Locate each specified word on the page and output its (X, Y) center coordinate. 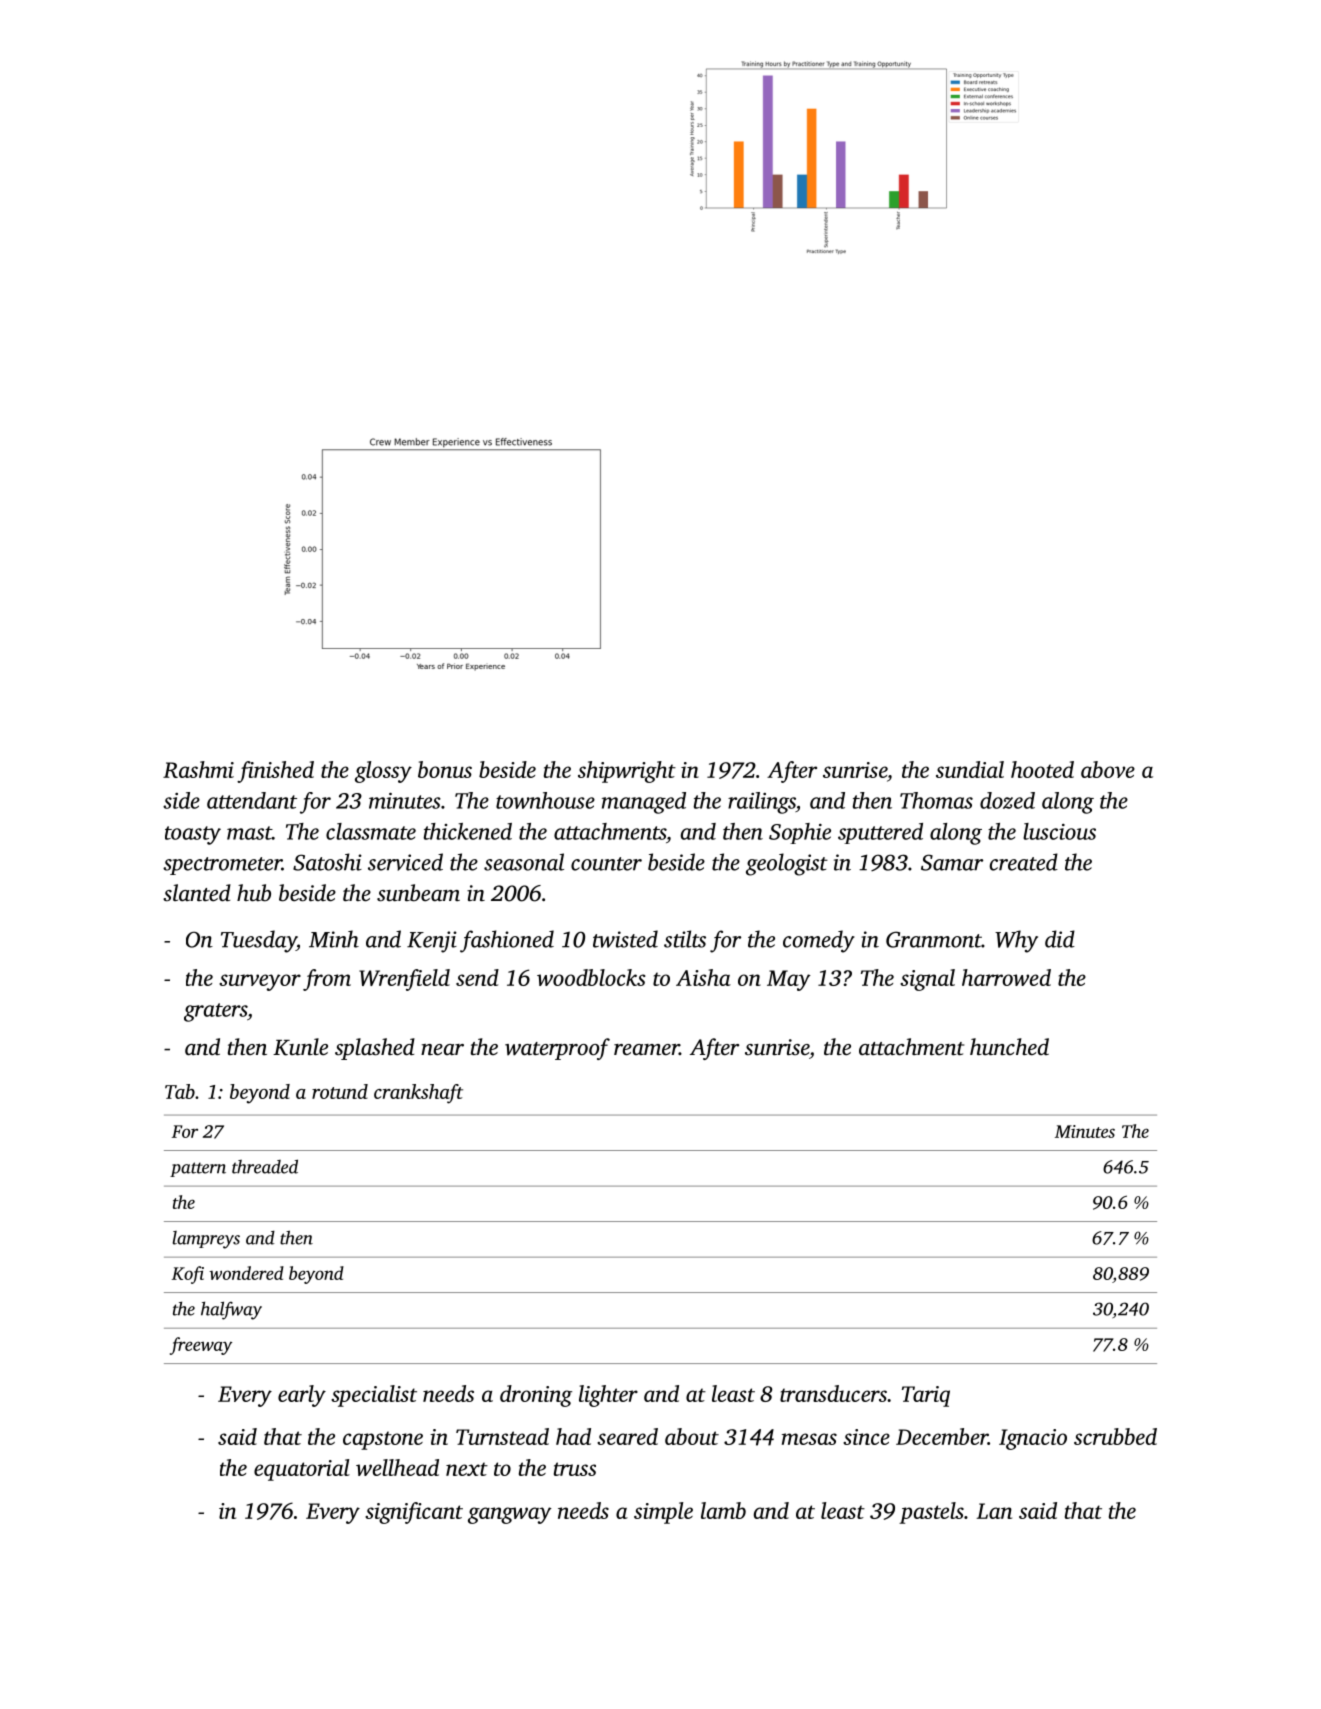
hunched (1009, 1047)
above (1108, 769)
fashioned (507, 941)
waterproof (557, 1049)
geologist (787, 864)
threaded (265, 1166)
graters (215, 1012)
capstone (383, 1440)
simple (663, 1513)
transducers (833, 1393)
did (1060, 939)
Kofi (188, 1275)
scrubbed (1115, 1436)
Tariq (926, 1396)
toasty (193, 835)
